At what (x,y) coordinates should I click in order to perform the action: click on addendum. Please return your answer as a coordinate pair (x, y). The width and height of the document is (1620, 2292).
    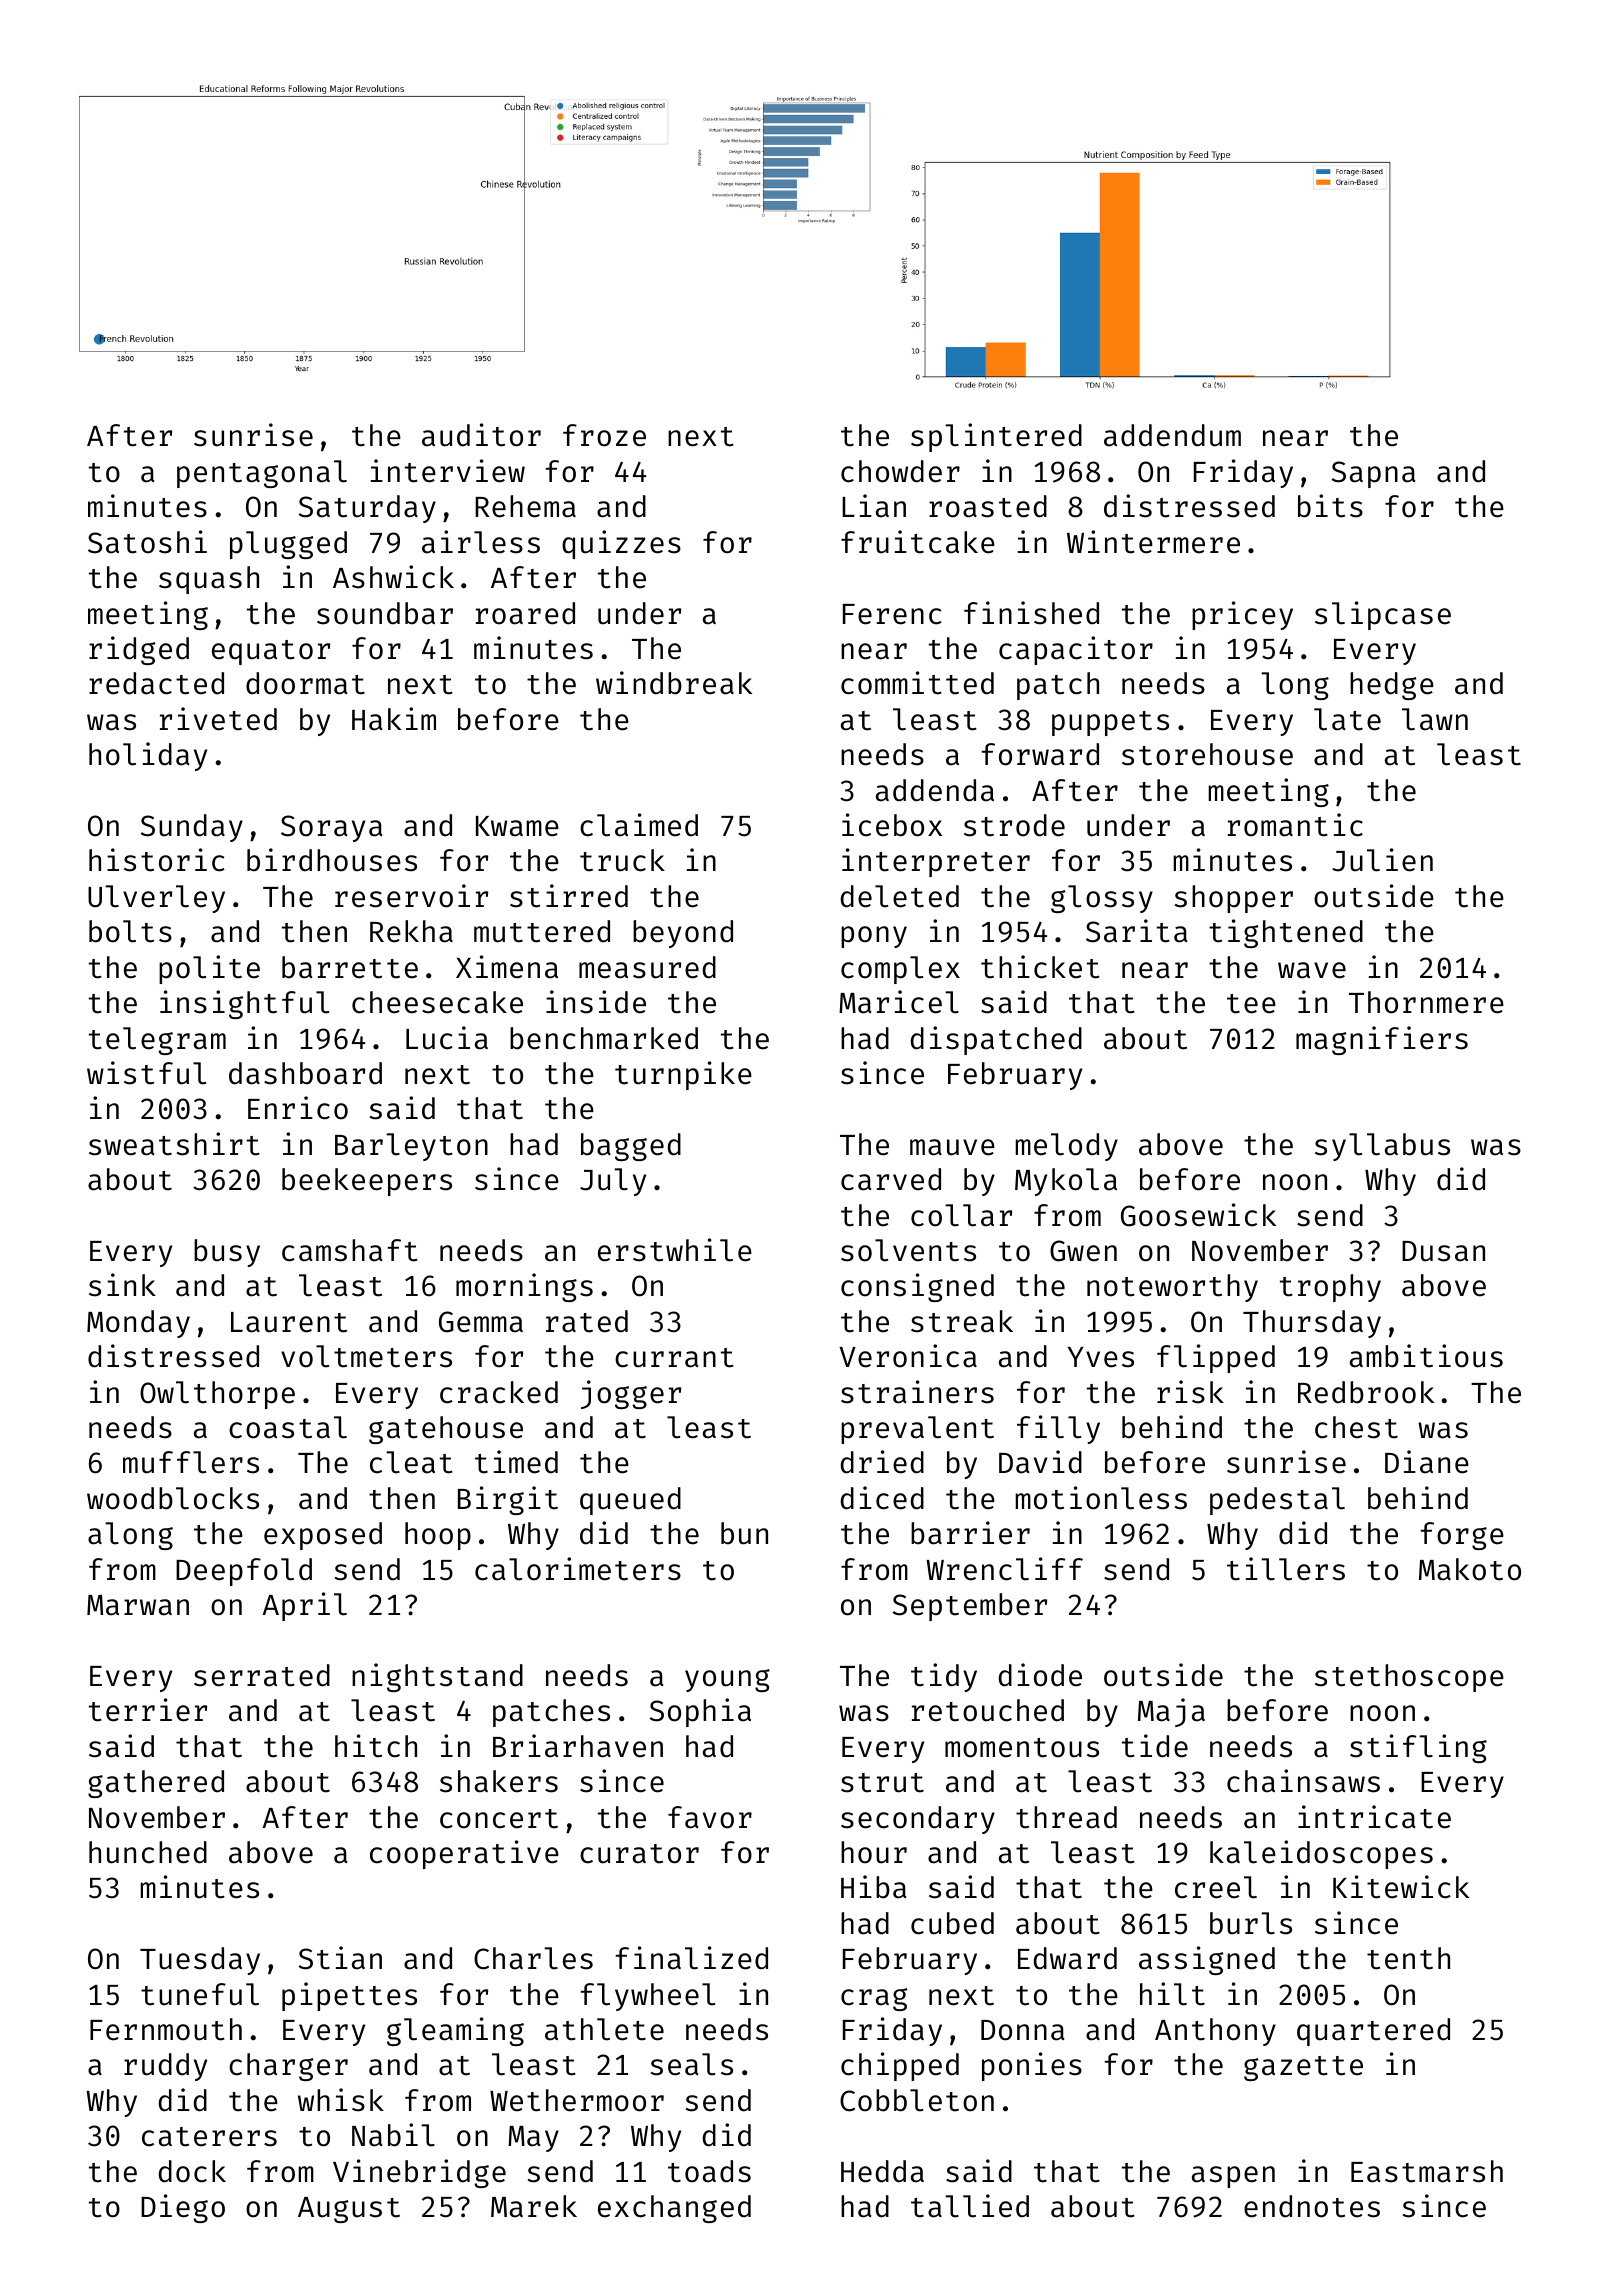
    Looking at the image, I should click on (1172, 435).
